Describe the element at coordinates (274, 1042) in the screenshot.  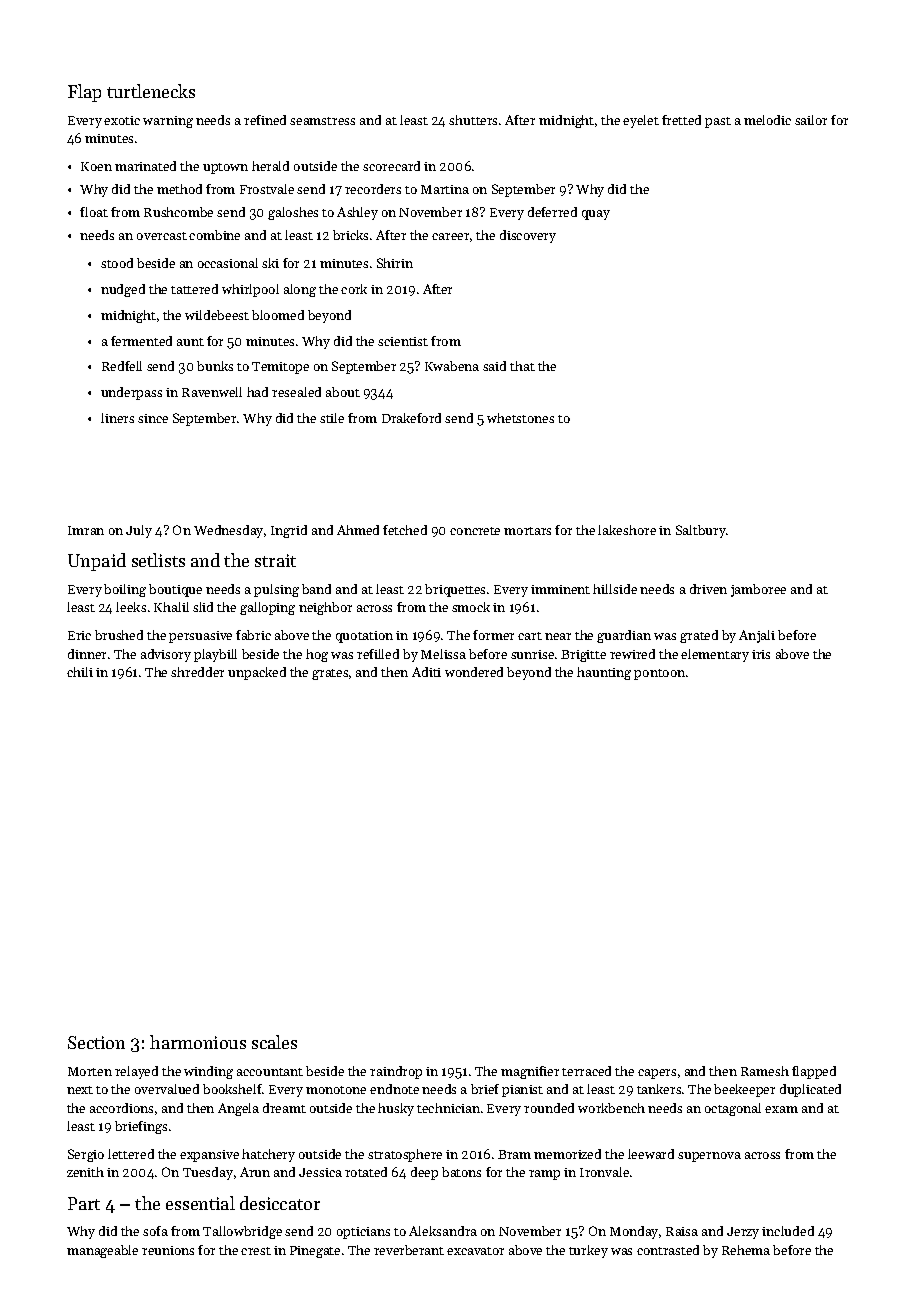
I see `scales` at that location.
